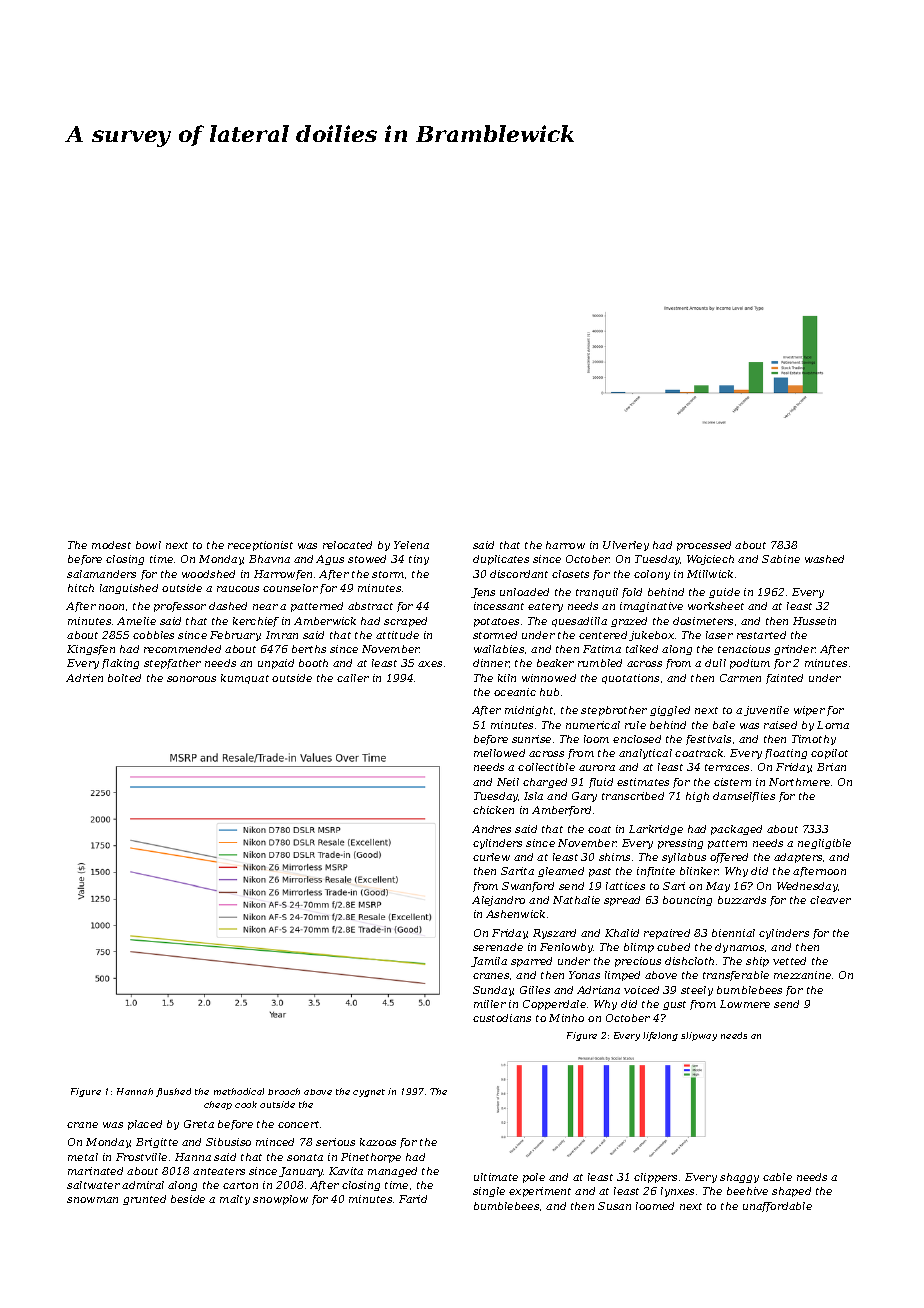  What do you see at coordinates (656, 872) in the screenshot?
I see `infinite` at bounding box center [656, 872].
